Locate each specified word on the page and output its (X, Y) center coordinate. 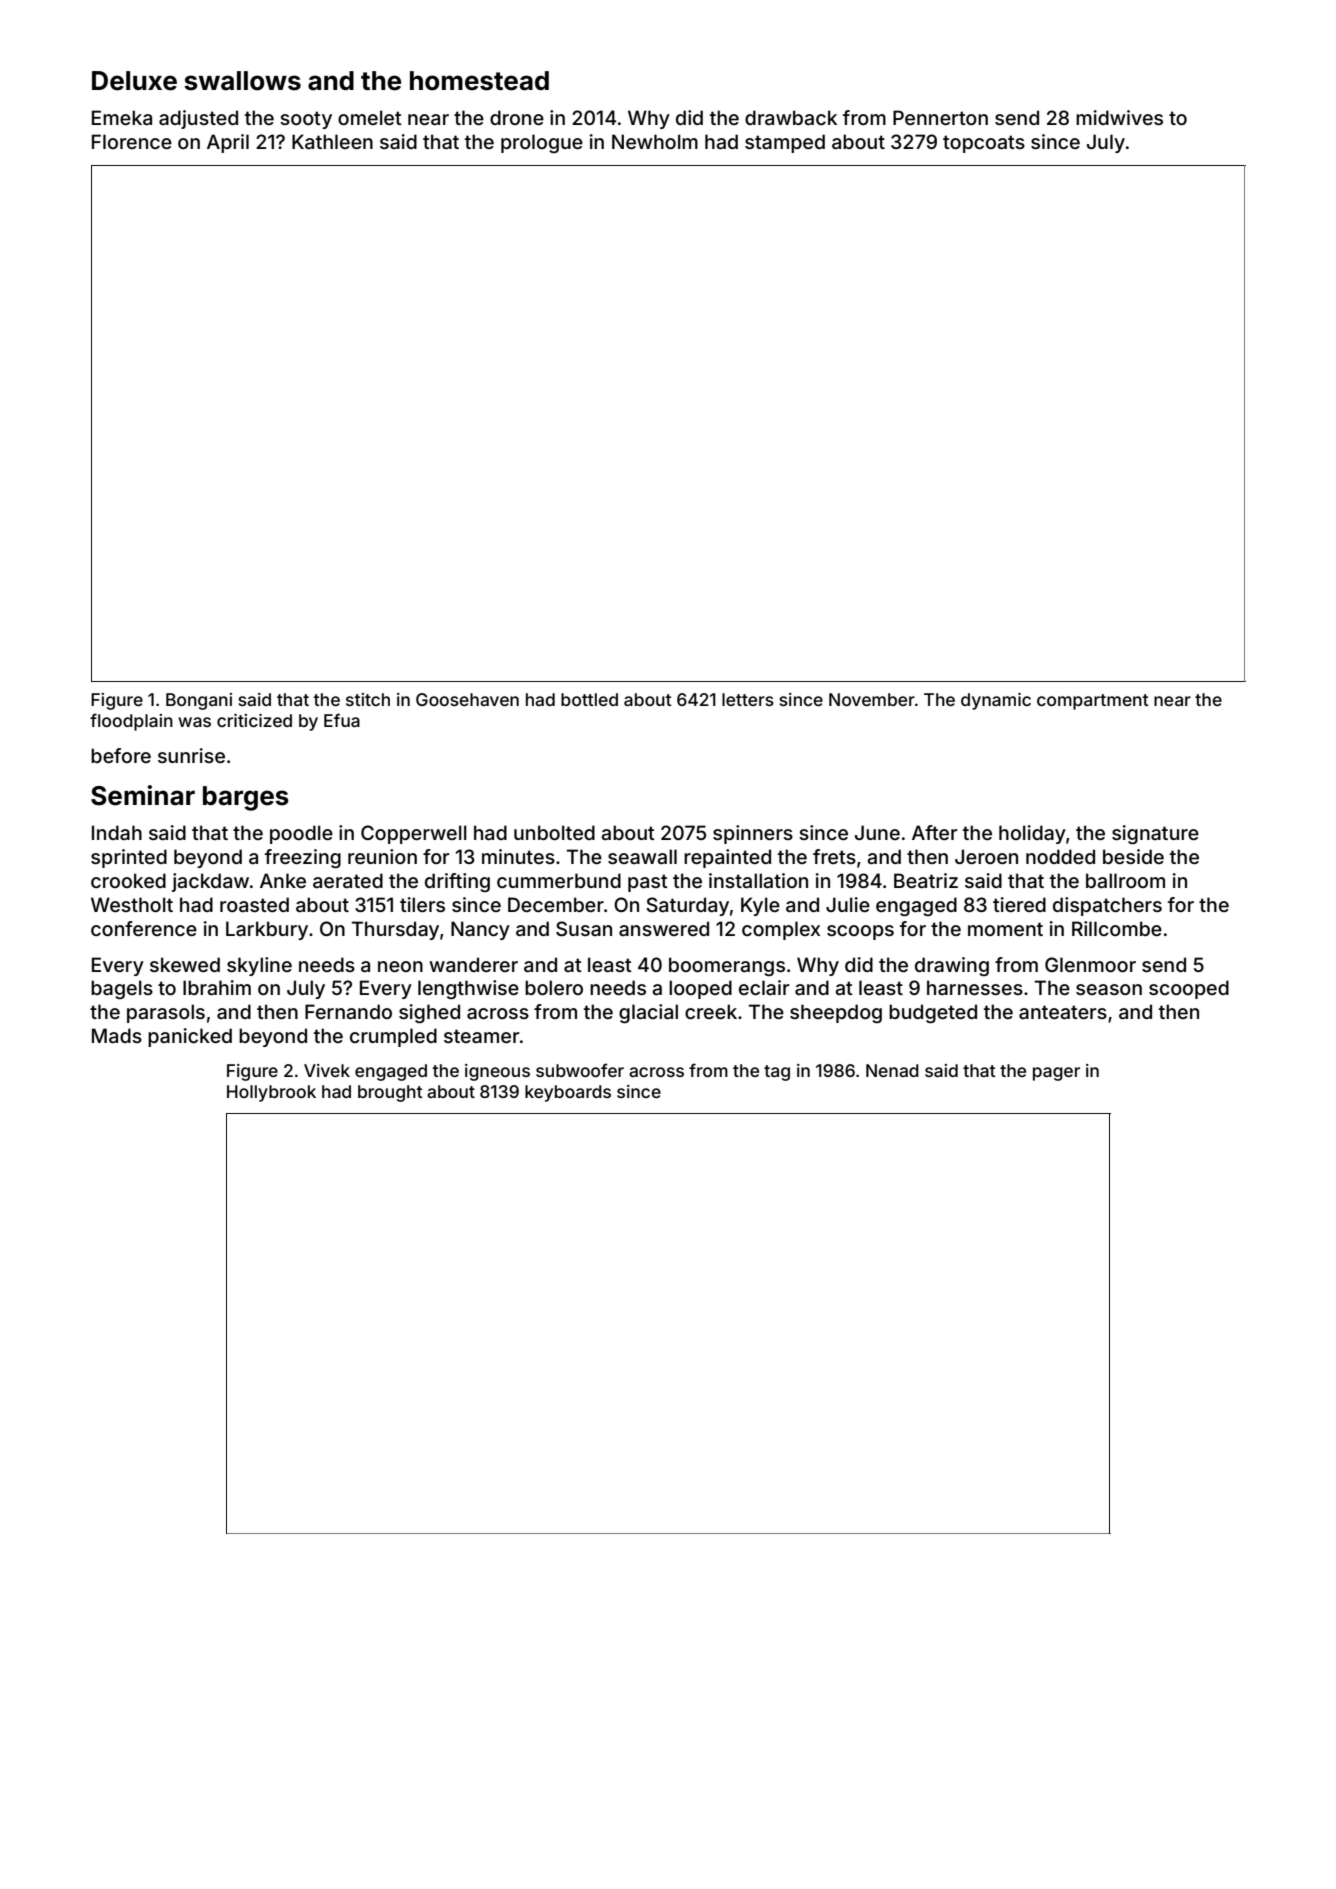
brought (390, 1093)
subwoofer (580, 1070)
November (872, 699)
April (228, 143)
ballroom (1125, 880)
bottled (589, 699)
